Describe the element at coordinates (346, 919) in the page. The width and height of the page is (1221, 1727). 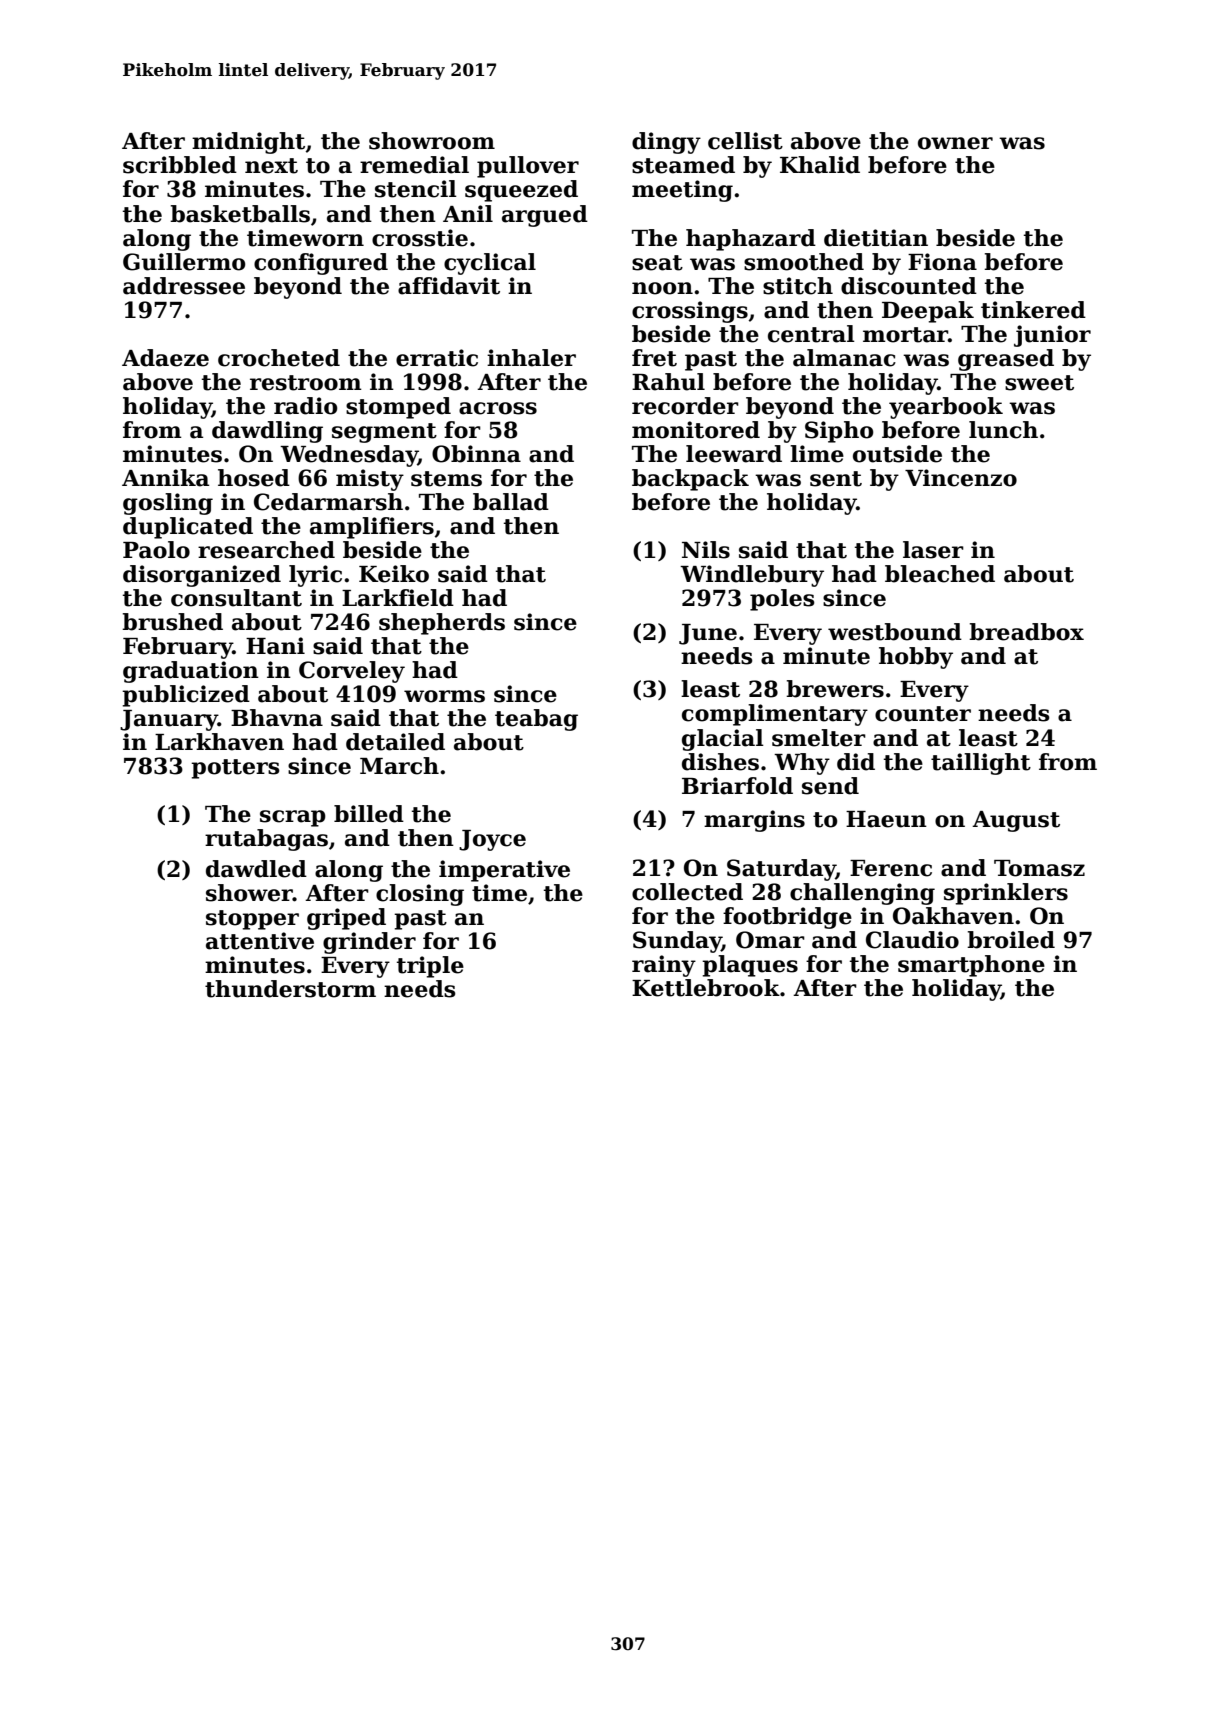
I see `griped` at that location.
